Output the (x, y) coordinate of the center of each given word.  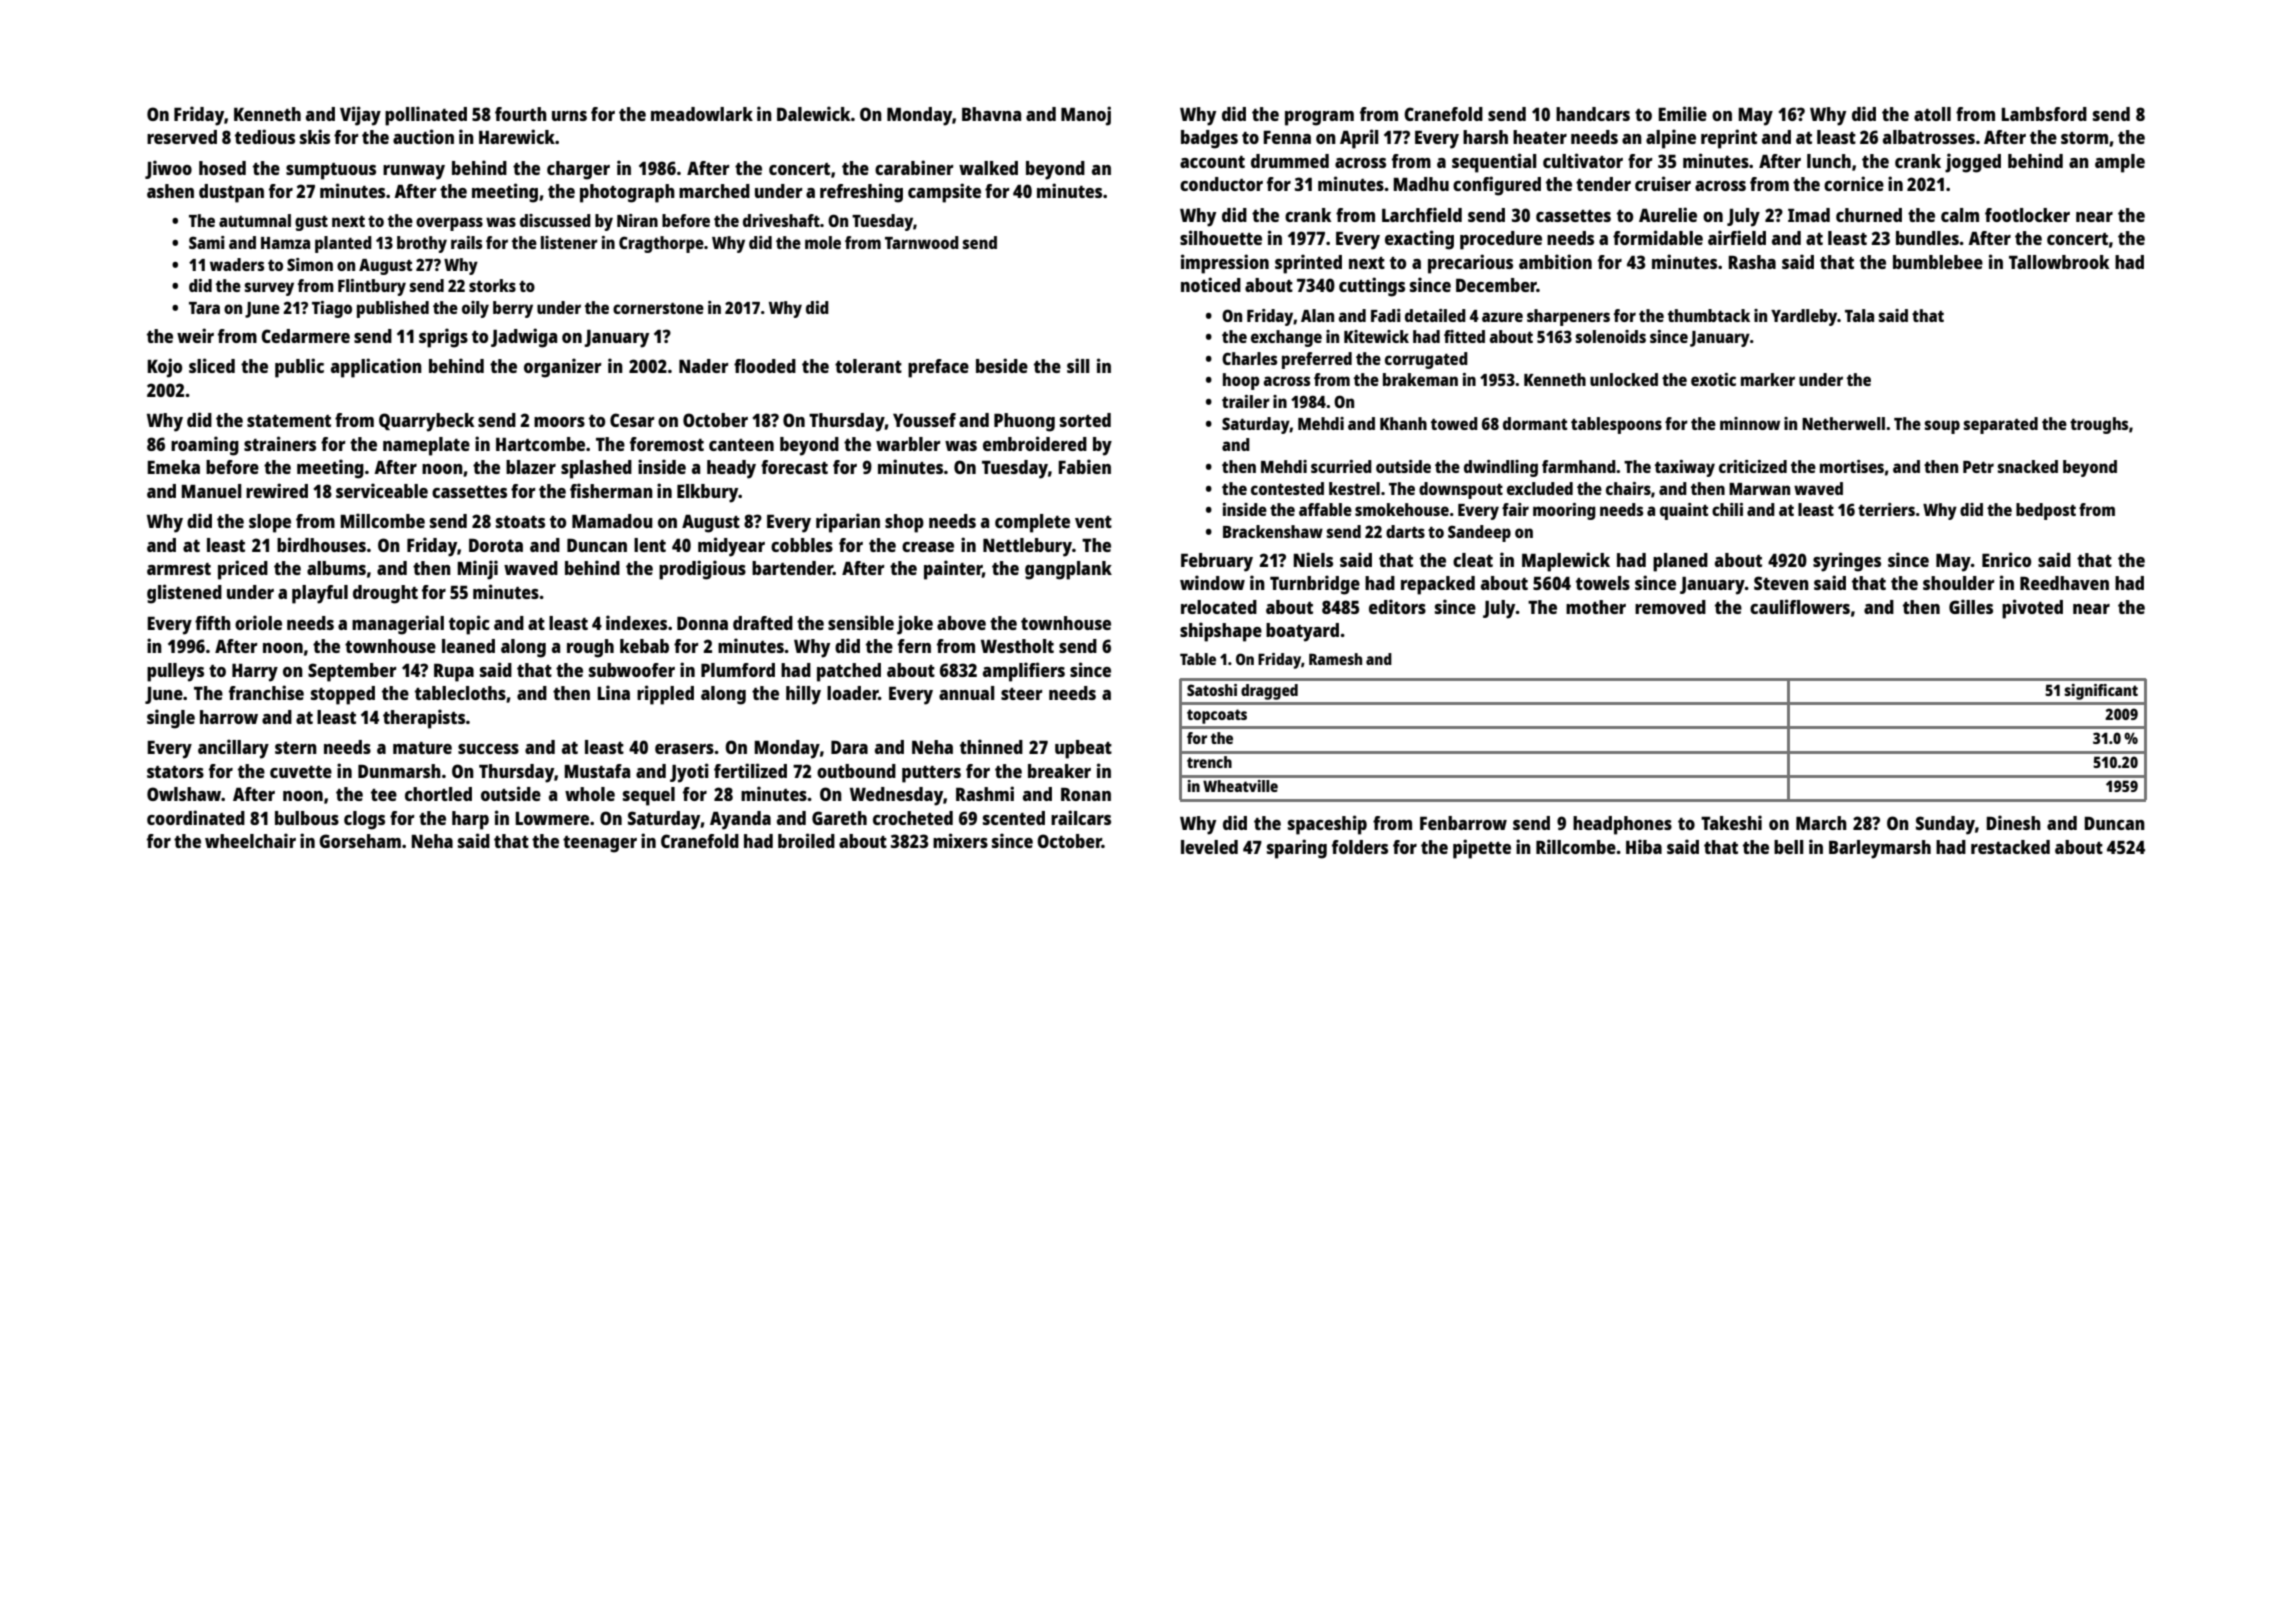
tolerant (868, 366)
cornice (1854, 183)
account (1212, 162)
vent (1093, 522)
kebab (644, 646)
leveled (1209, 847)
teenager (600, 844)
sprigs (443, 338)
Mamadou (612, 521)
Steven (1781, 583)
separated (2001, 425)
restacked (2010, 847)
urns (569, 116)
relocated (1219, 607)
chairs (1628, 488)
